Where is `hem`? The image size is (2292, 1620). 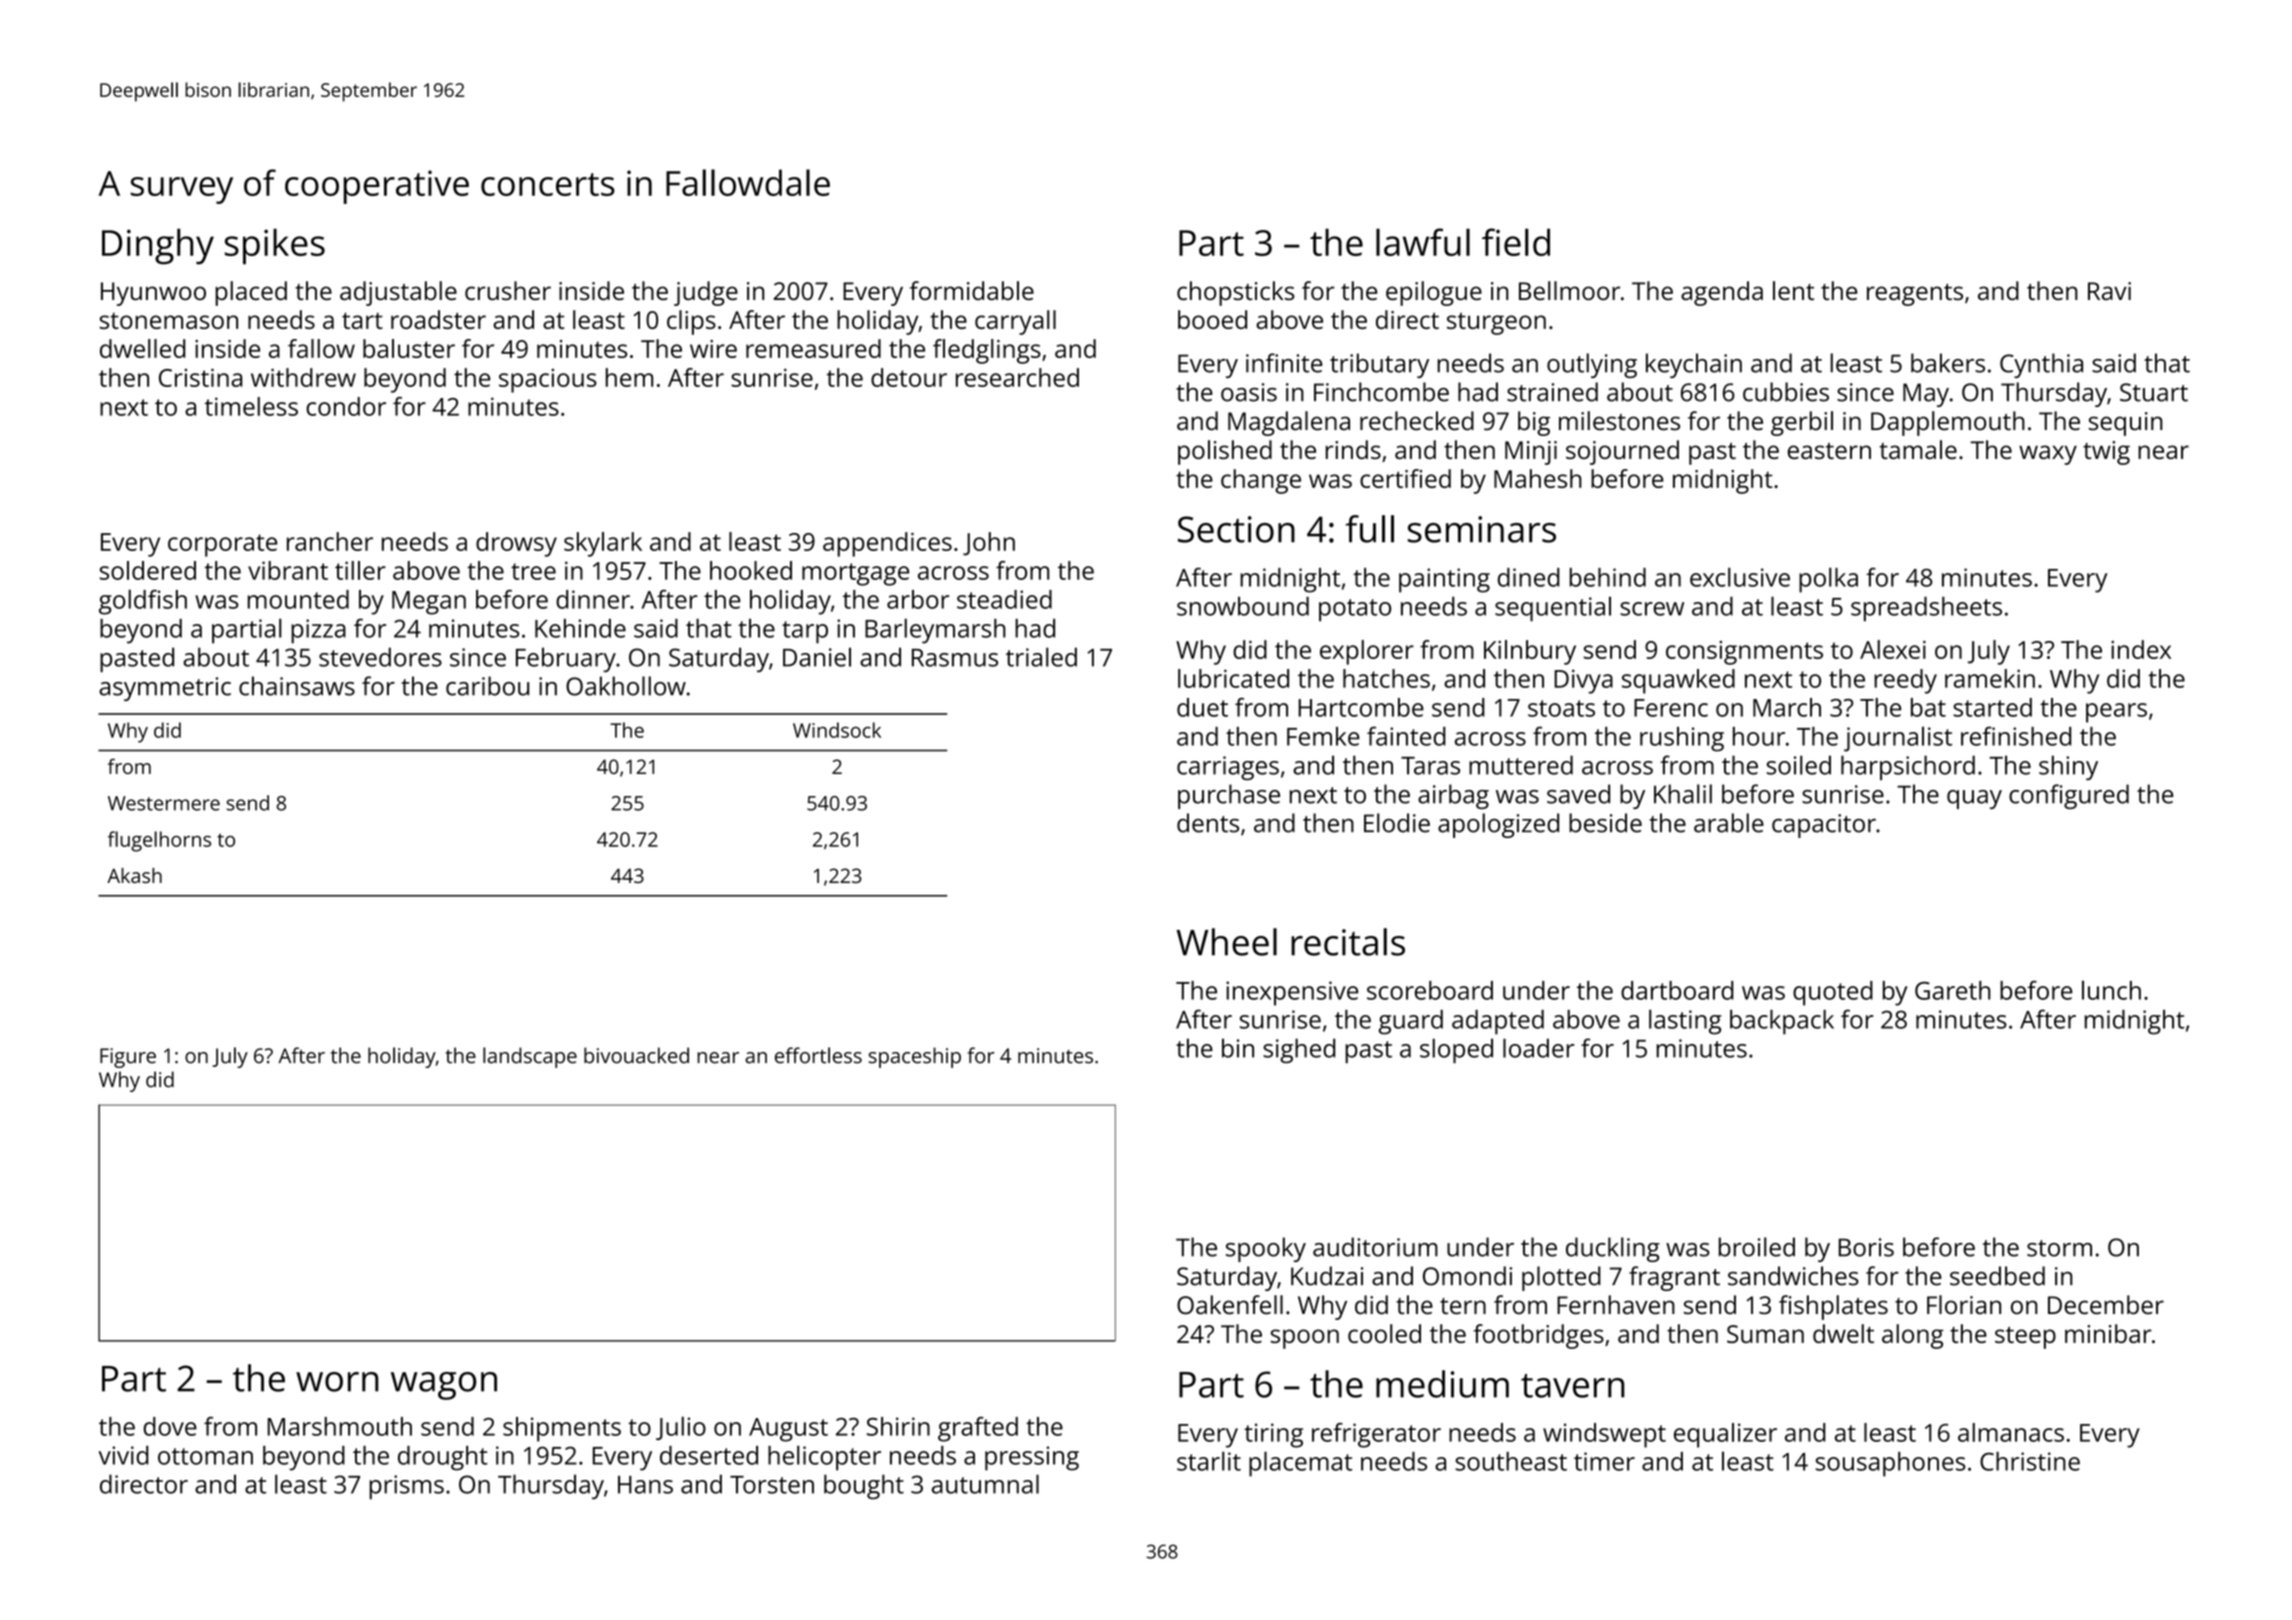
hem is located at coordinates (629, 377).
